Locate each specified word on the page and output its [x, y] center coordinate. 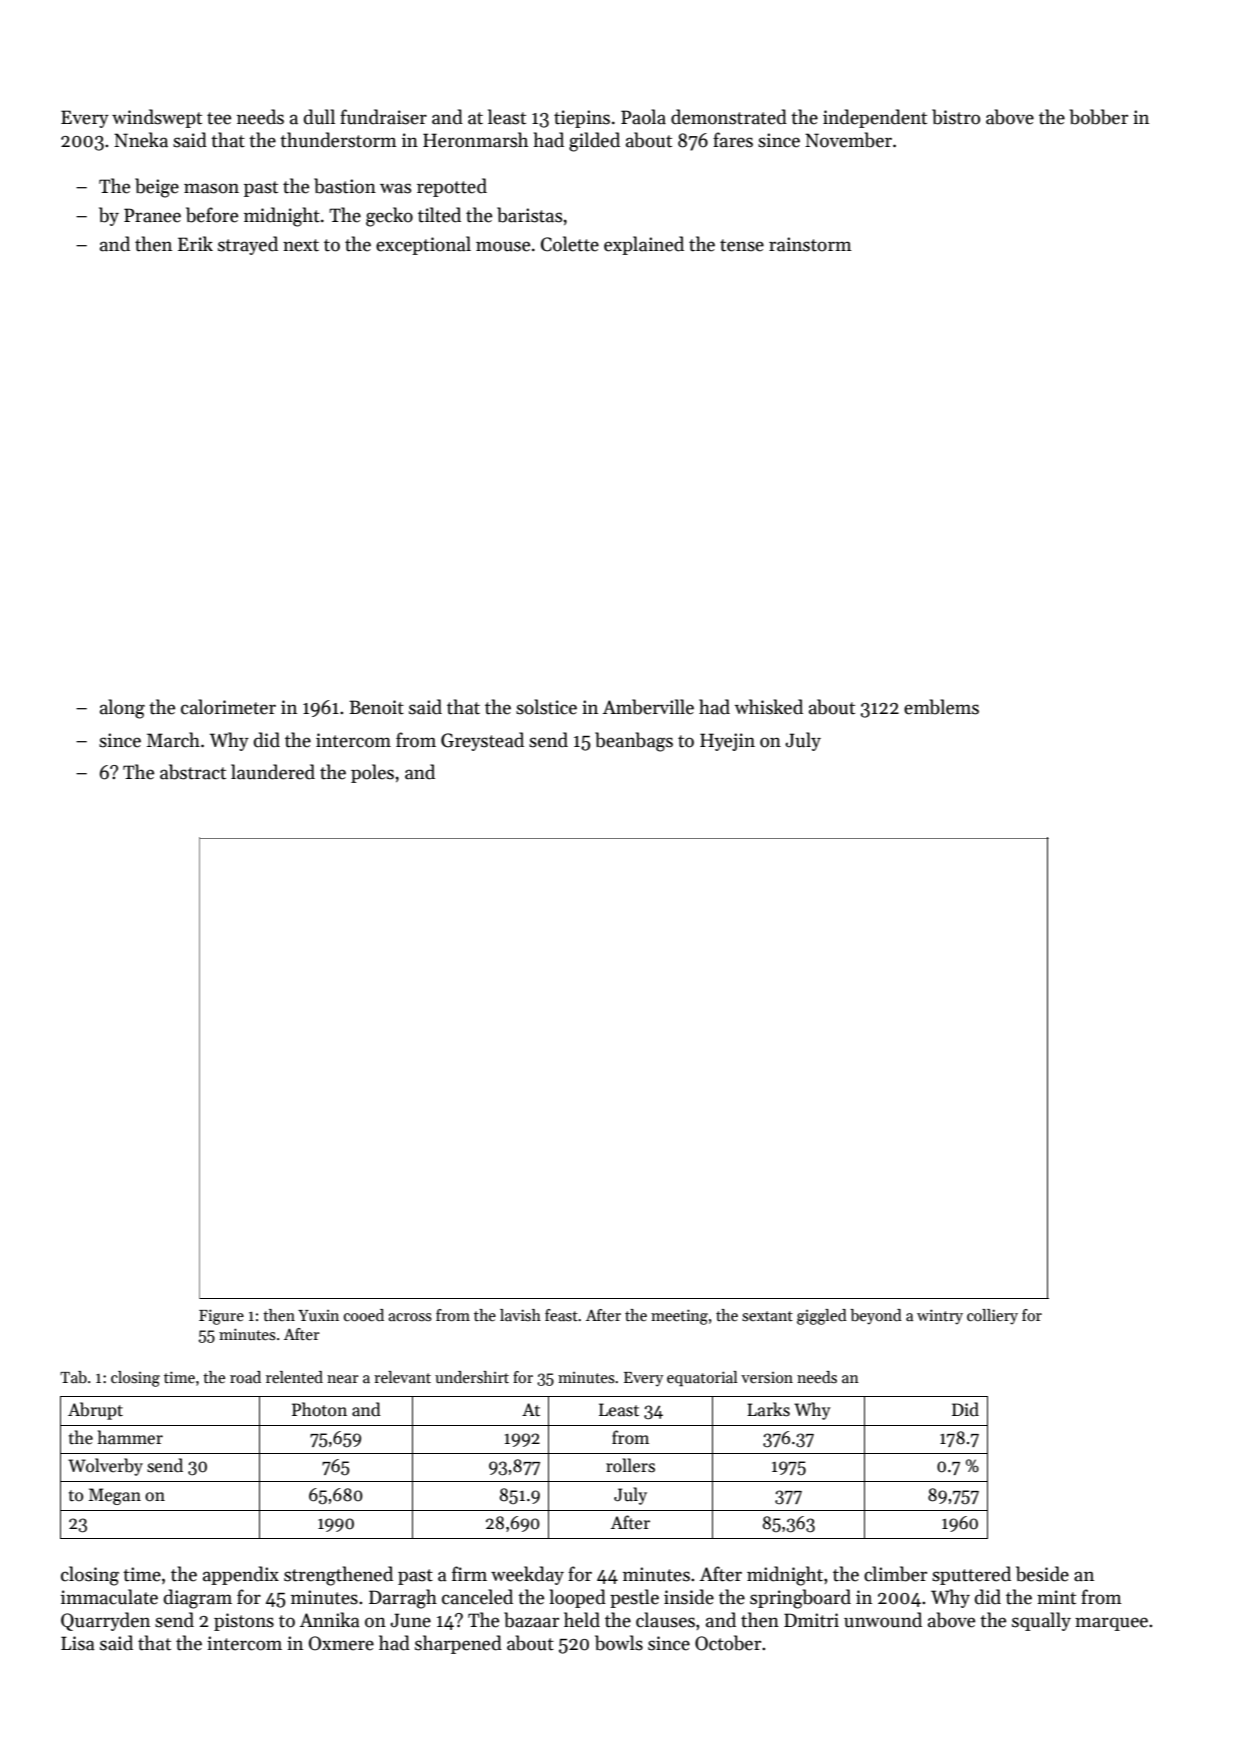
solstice [546, 707]
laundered [273, 772]
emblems [941, 707]
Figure [221, 1317]
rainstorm [810, 244]
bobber [1099, 117]
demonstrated [729, 117]
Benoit [376, 707]
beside [1042, 1574]
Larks [768, 1409]
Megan [115, 1496]
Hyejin [727, 742]
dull [319, 117]
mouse [503, 246]
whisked [768, 707]
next [301, 245]
